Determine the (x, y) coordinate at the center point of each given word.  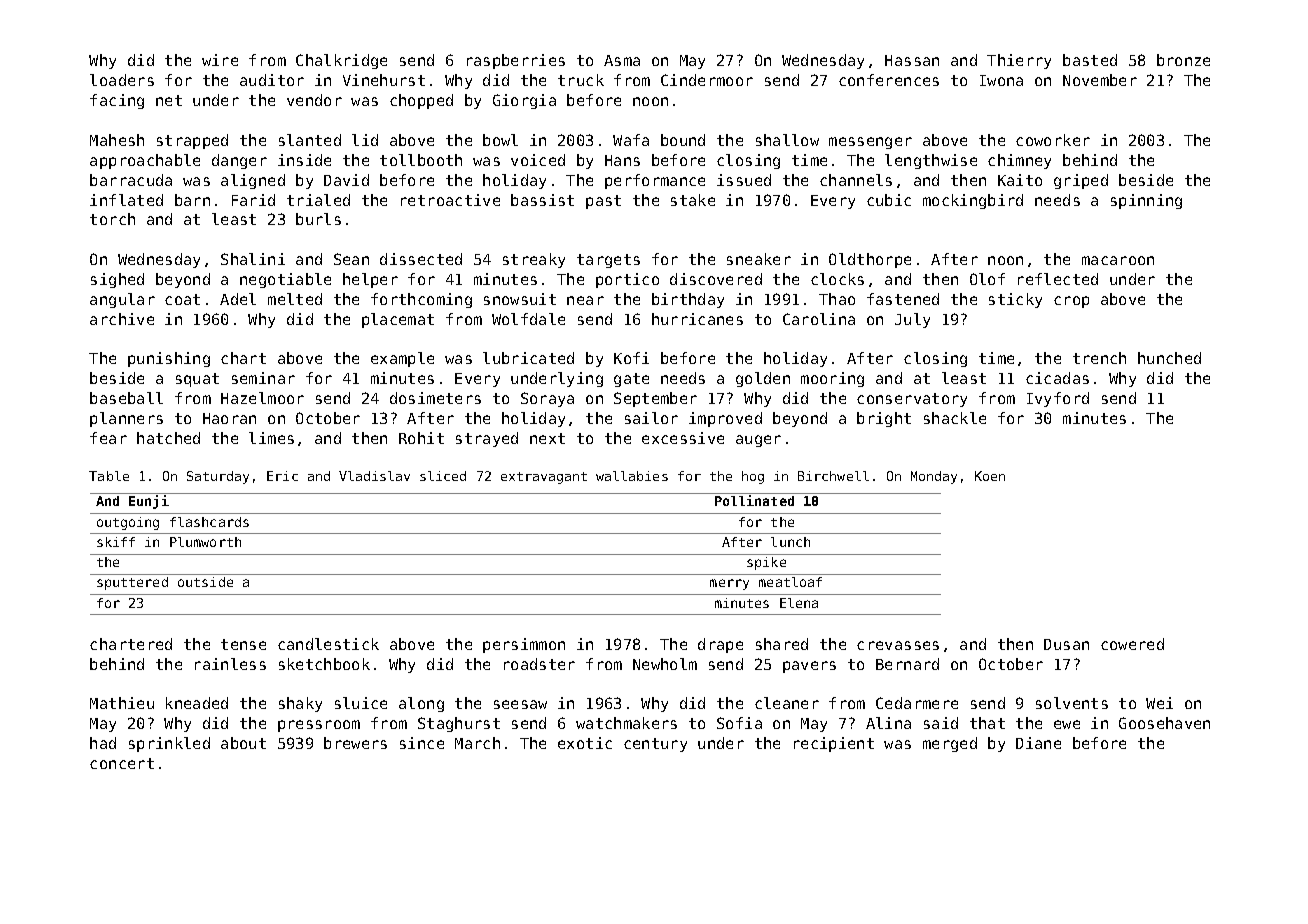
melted (295, 299)
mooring (832, 379)
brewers (355, 743)
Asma (622, 60)
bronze (1183, 60)
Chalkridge (341, 61)
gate (631, 380)
